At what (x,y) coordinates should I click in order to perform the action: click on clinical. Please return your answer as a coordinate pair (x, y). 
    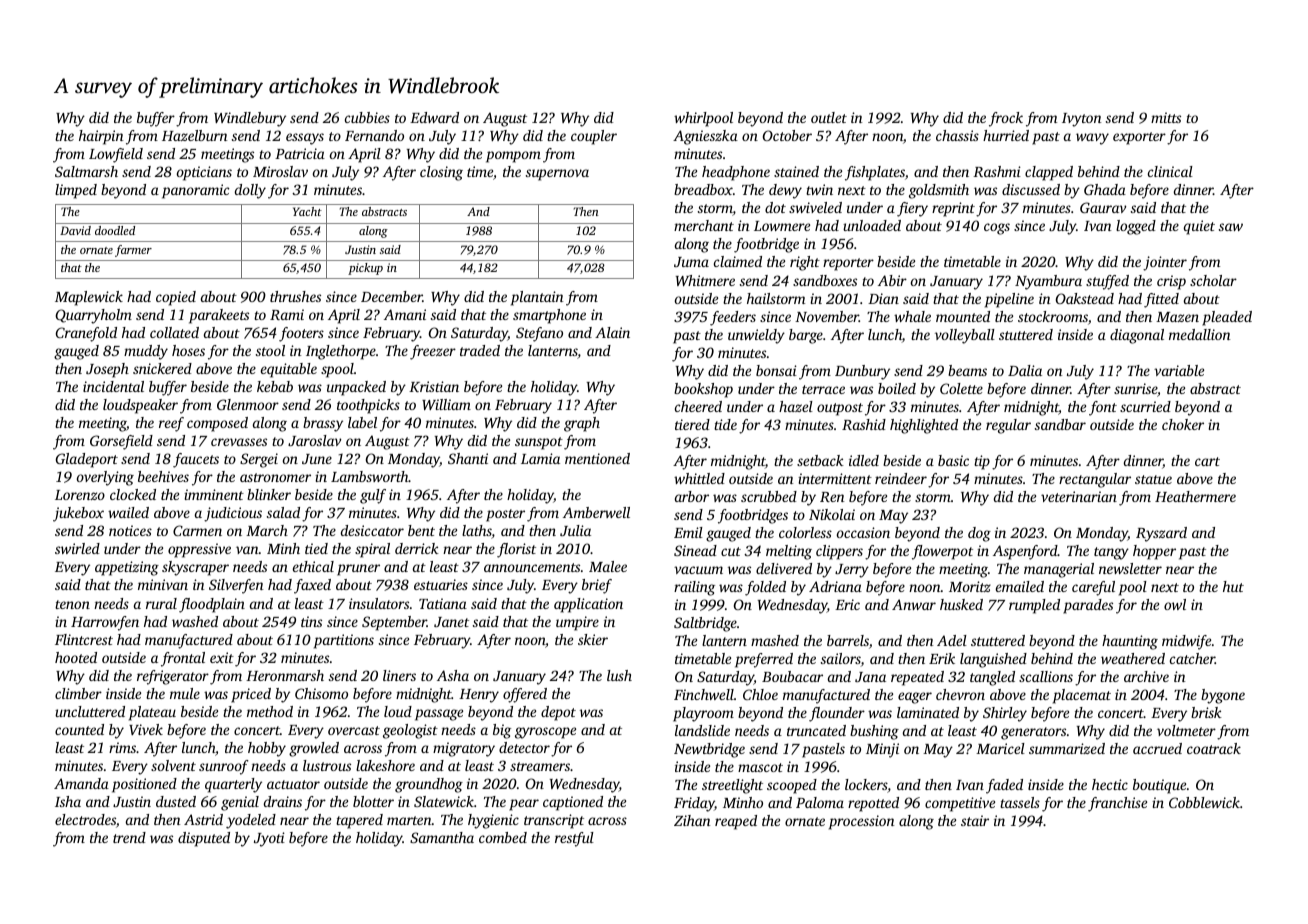
    Looking at the image, I should click on (1170, 171).
